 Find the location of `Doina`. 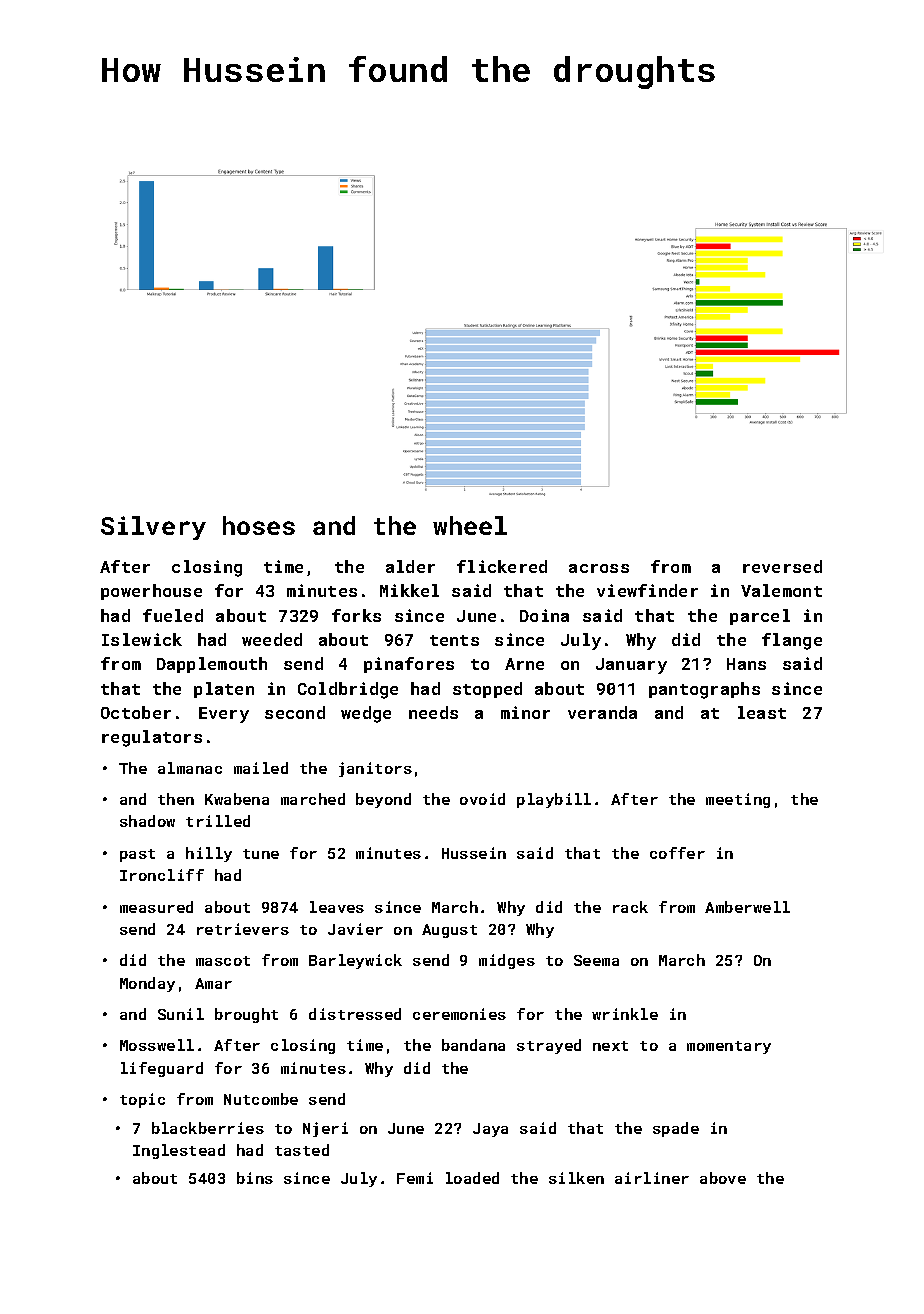

Doina is located at coordinates (544, 615).
